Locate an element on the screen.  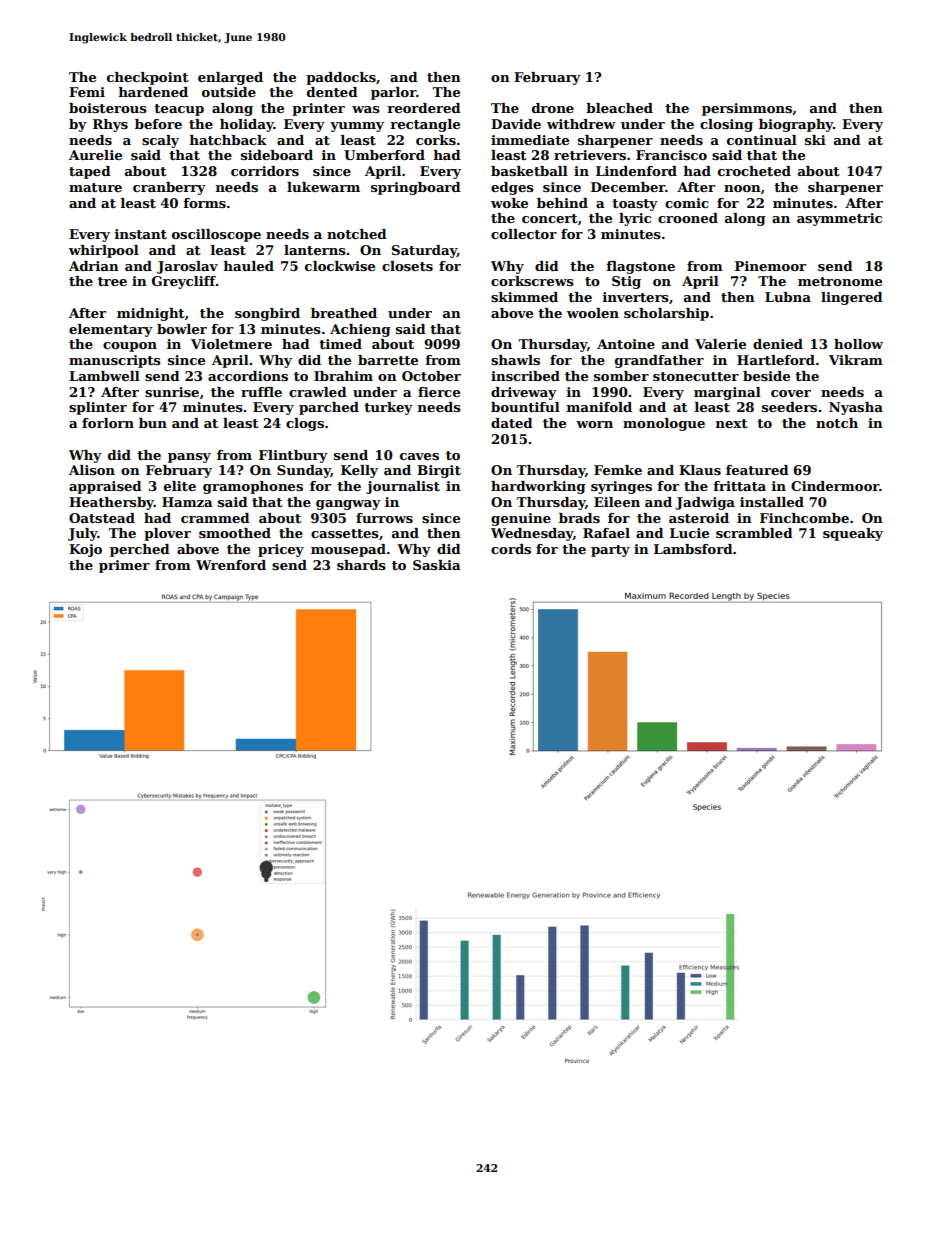
corridors is located at coordinates (265, 171).
